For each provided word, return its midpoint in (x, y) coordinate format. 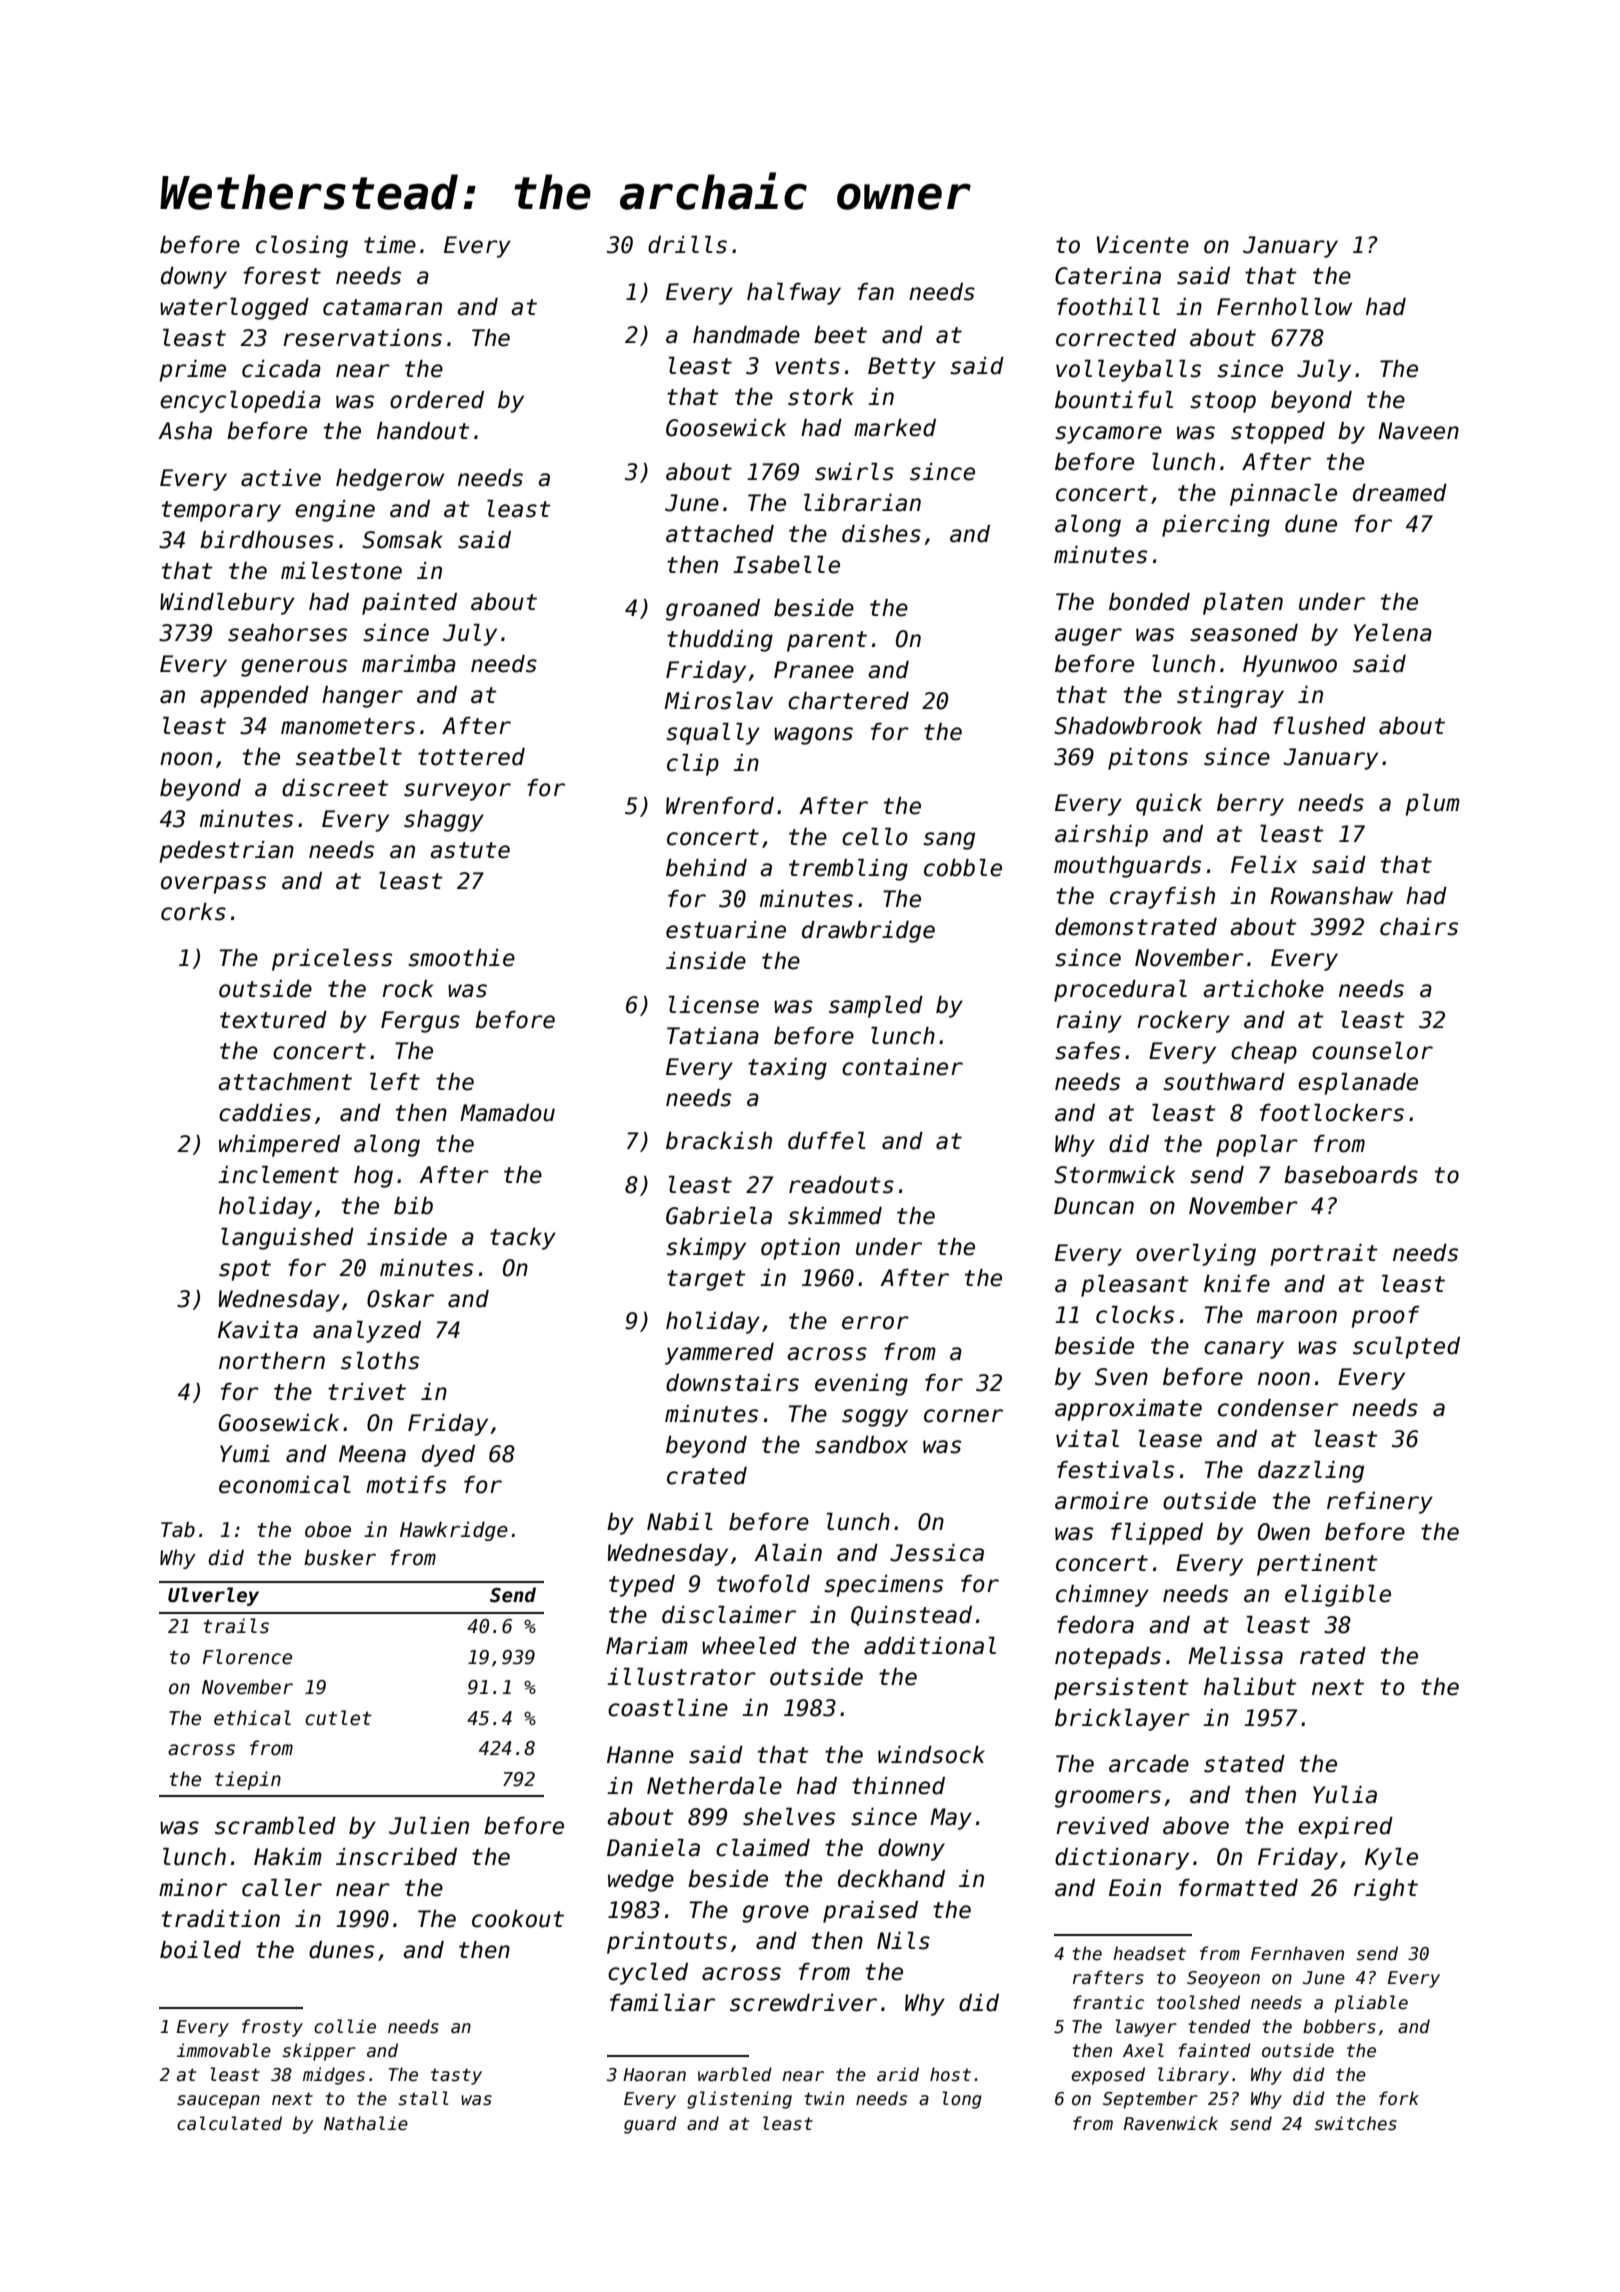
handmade (746, 335)
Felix (1264, 865)
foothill (1108, 307)
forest (282, 276)
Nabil (680, 1522)
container (902, 1067)
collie (345, 2026)
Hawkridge (454, 1531)
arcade (1149, 1764)
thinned (898, 1786)
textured (273, 1020)
